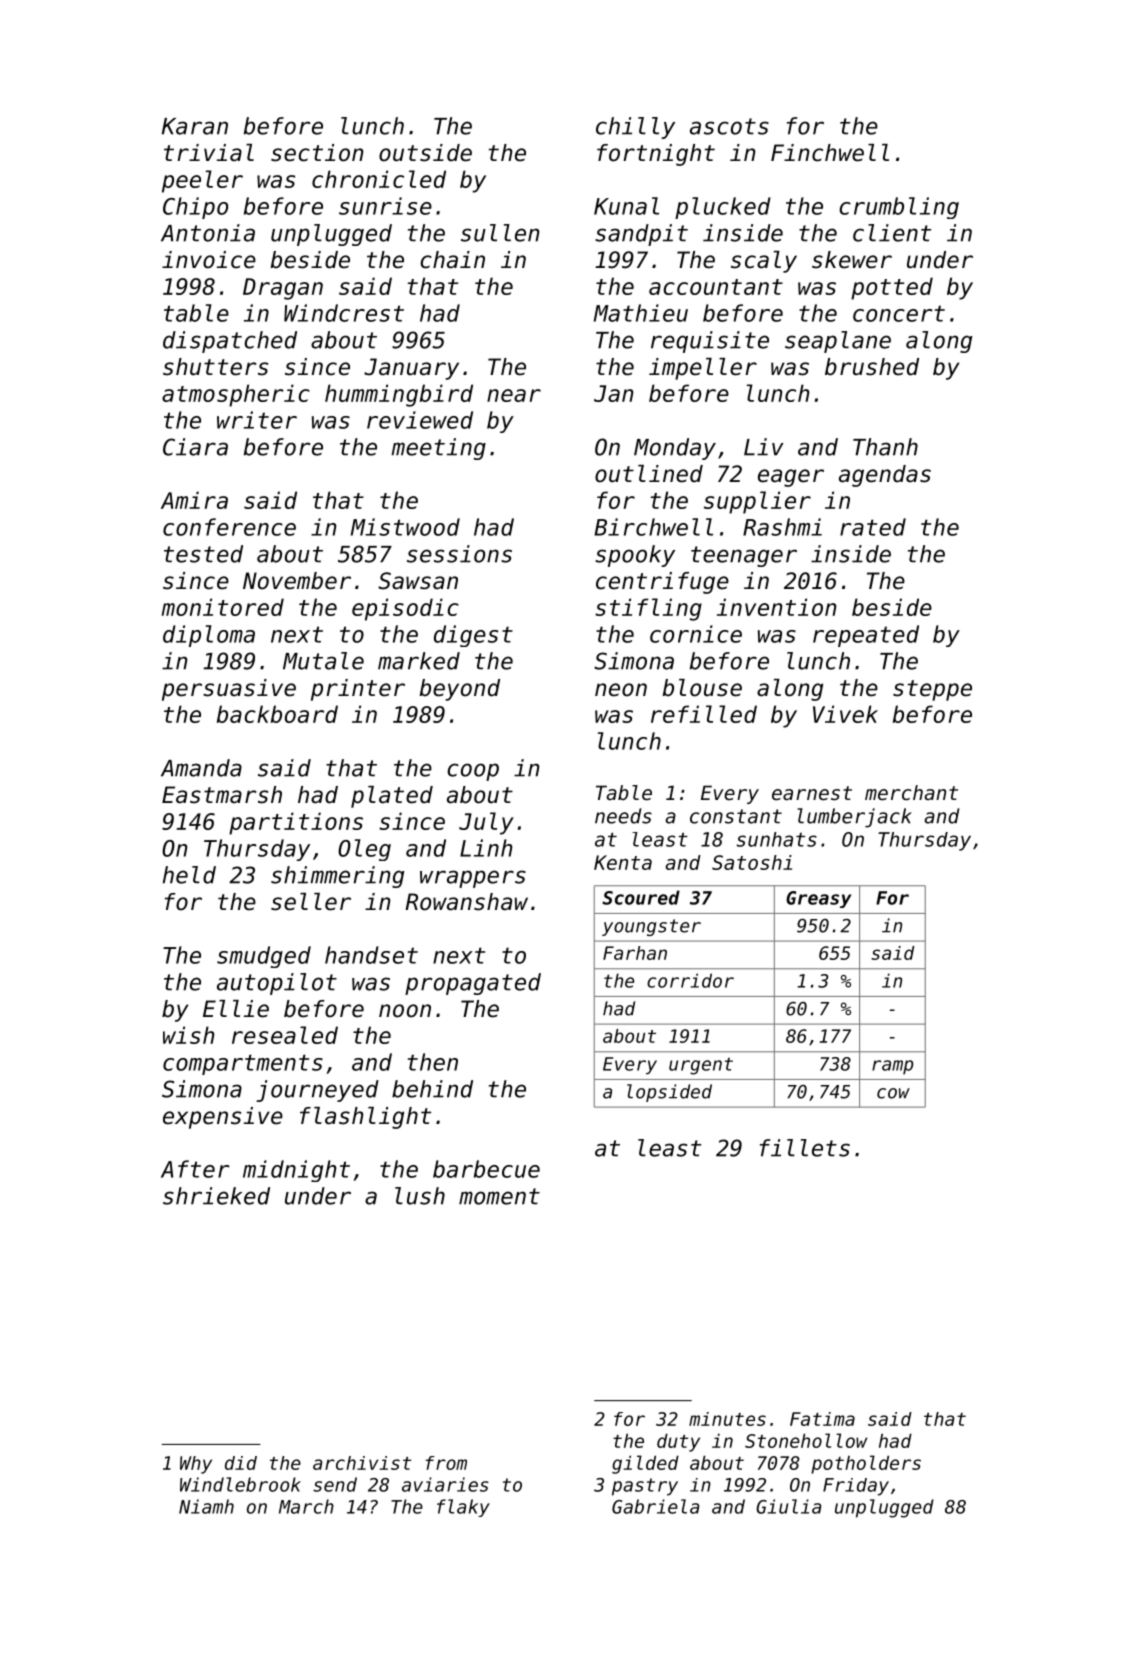 The width and height of the screenshot is (1145, 1658). Describe the element at coordinates (893, 1093) in the screenshot. I see `cow` at that location.
